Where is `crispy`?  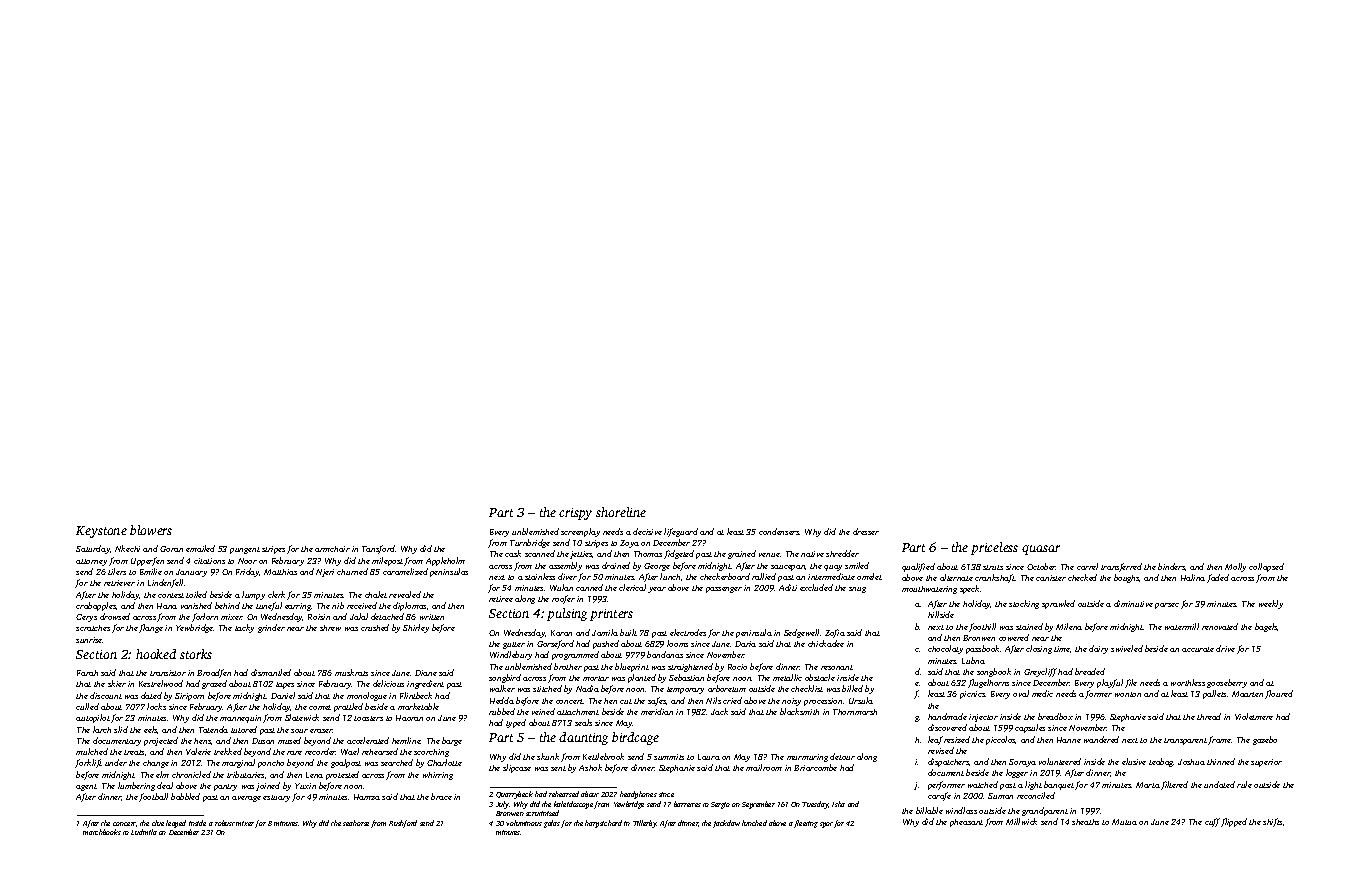
crispy is located at coordinates (575, 514).
